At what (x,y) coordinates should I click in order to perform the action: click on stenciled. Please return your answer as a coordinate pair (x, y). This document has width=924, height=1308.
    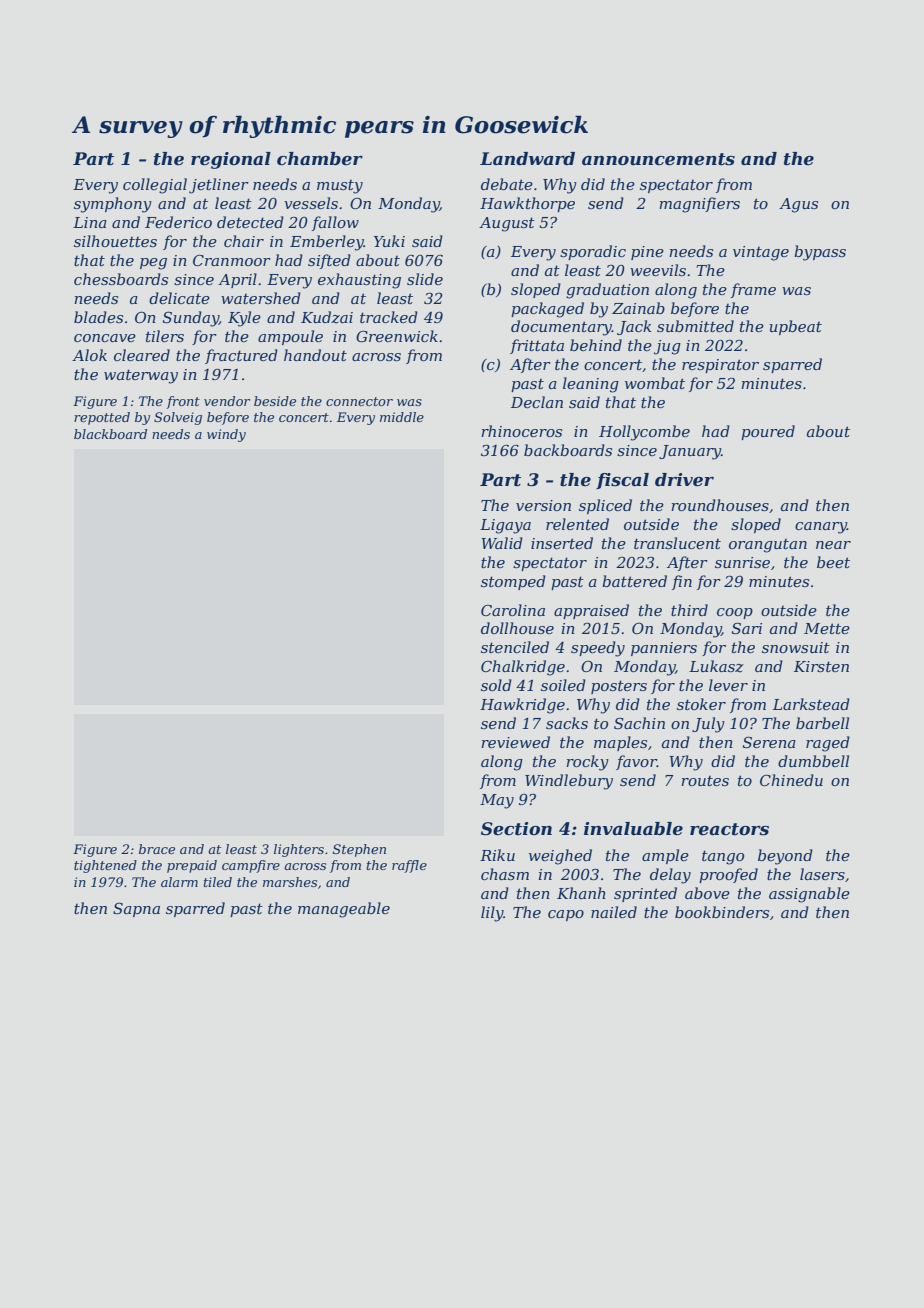
    Looking at the image, I should click on (515, 647).
